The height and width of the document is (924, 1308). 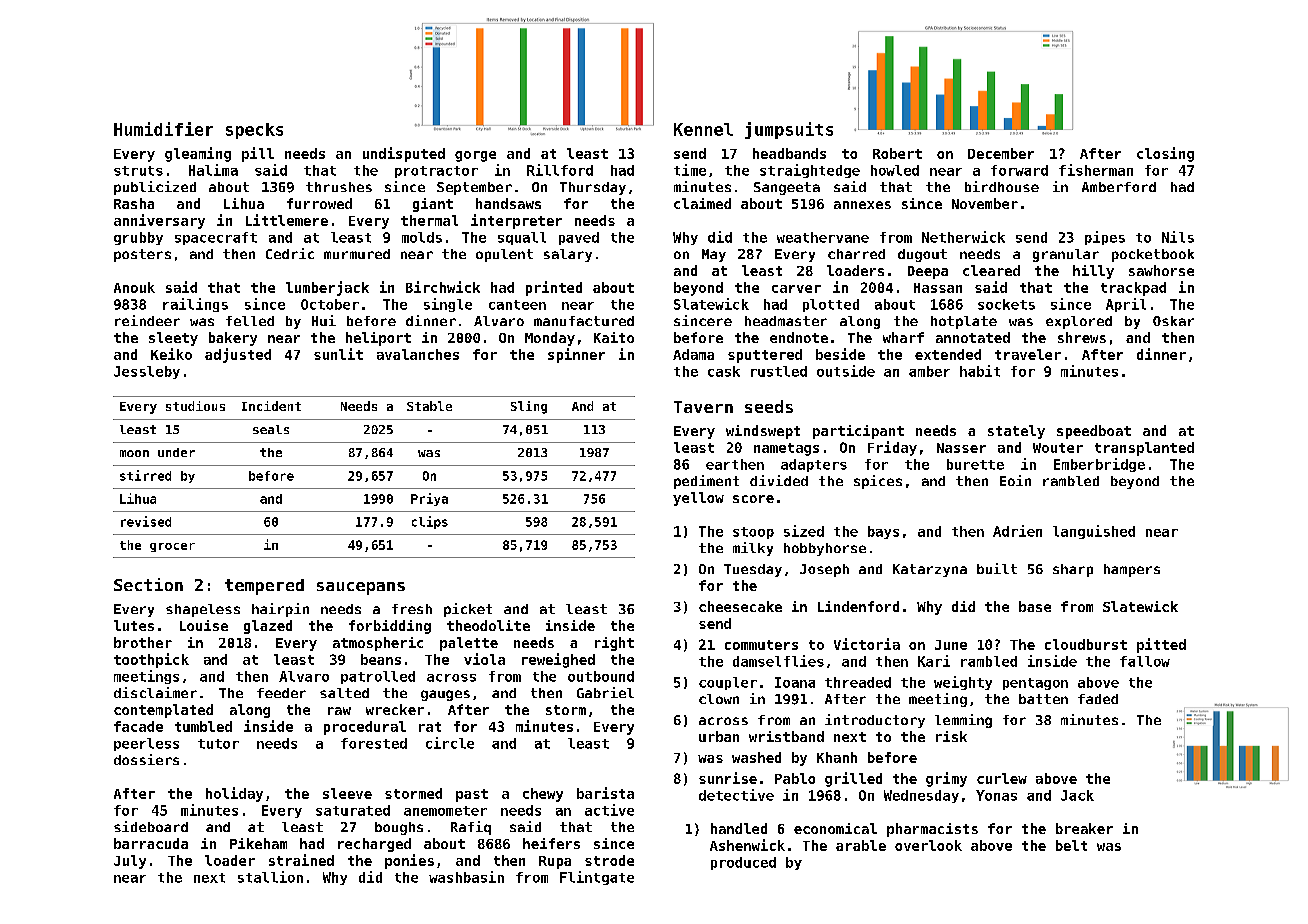 What do you see at coordinates (203, 610) in the document?
I see `shapeless` at bounding box center [203, 610].
